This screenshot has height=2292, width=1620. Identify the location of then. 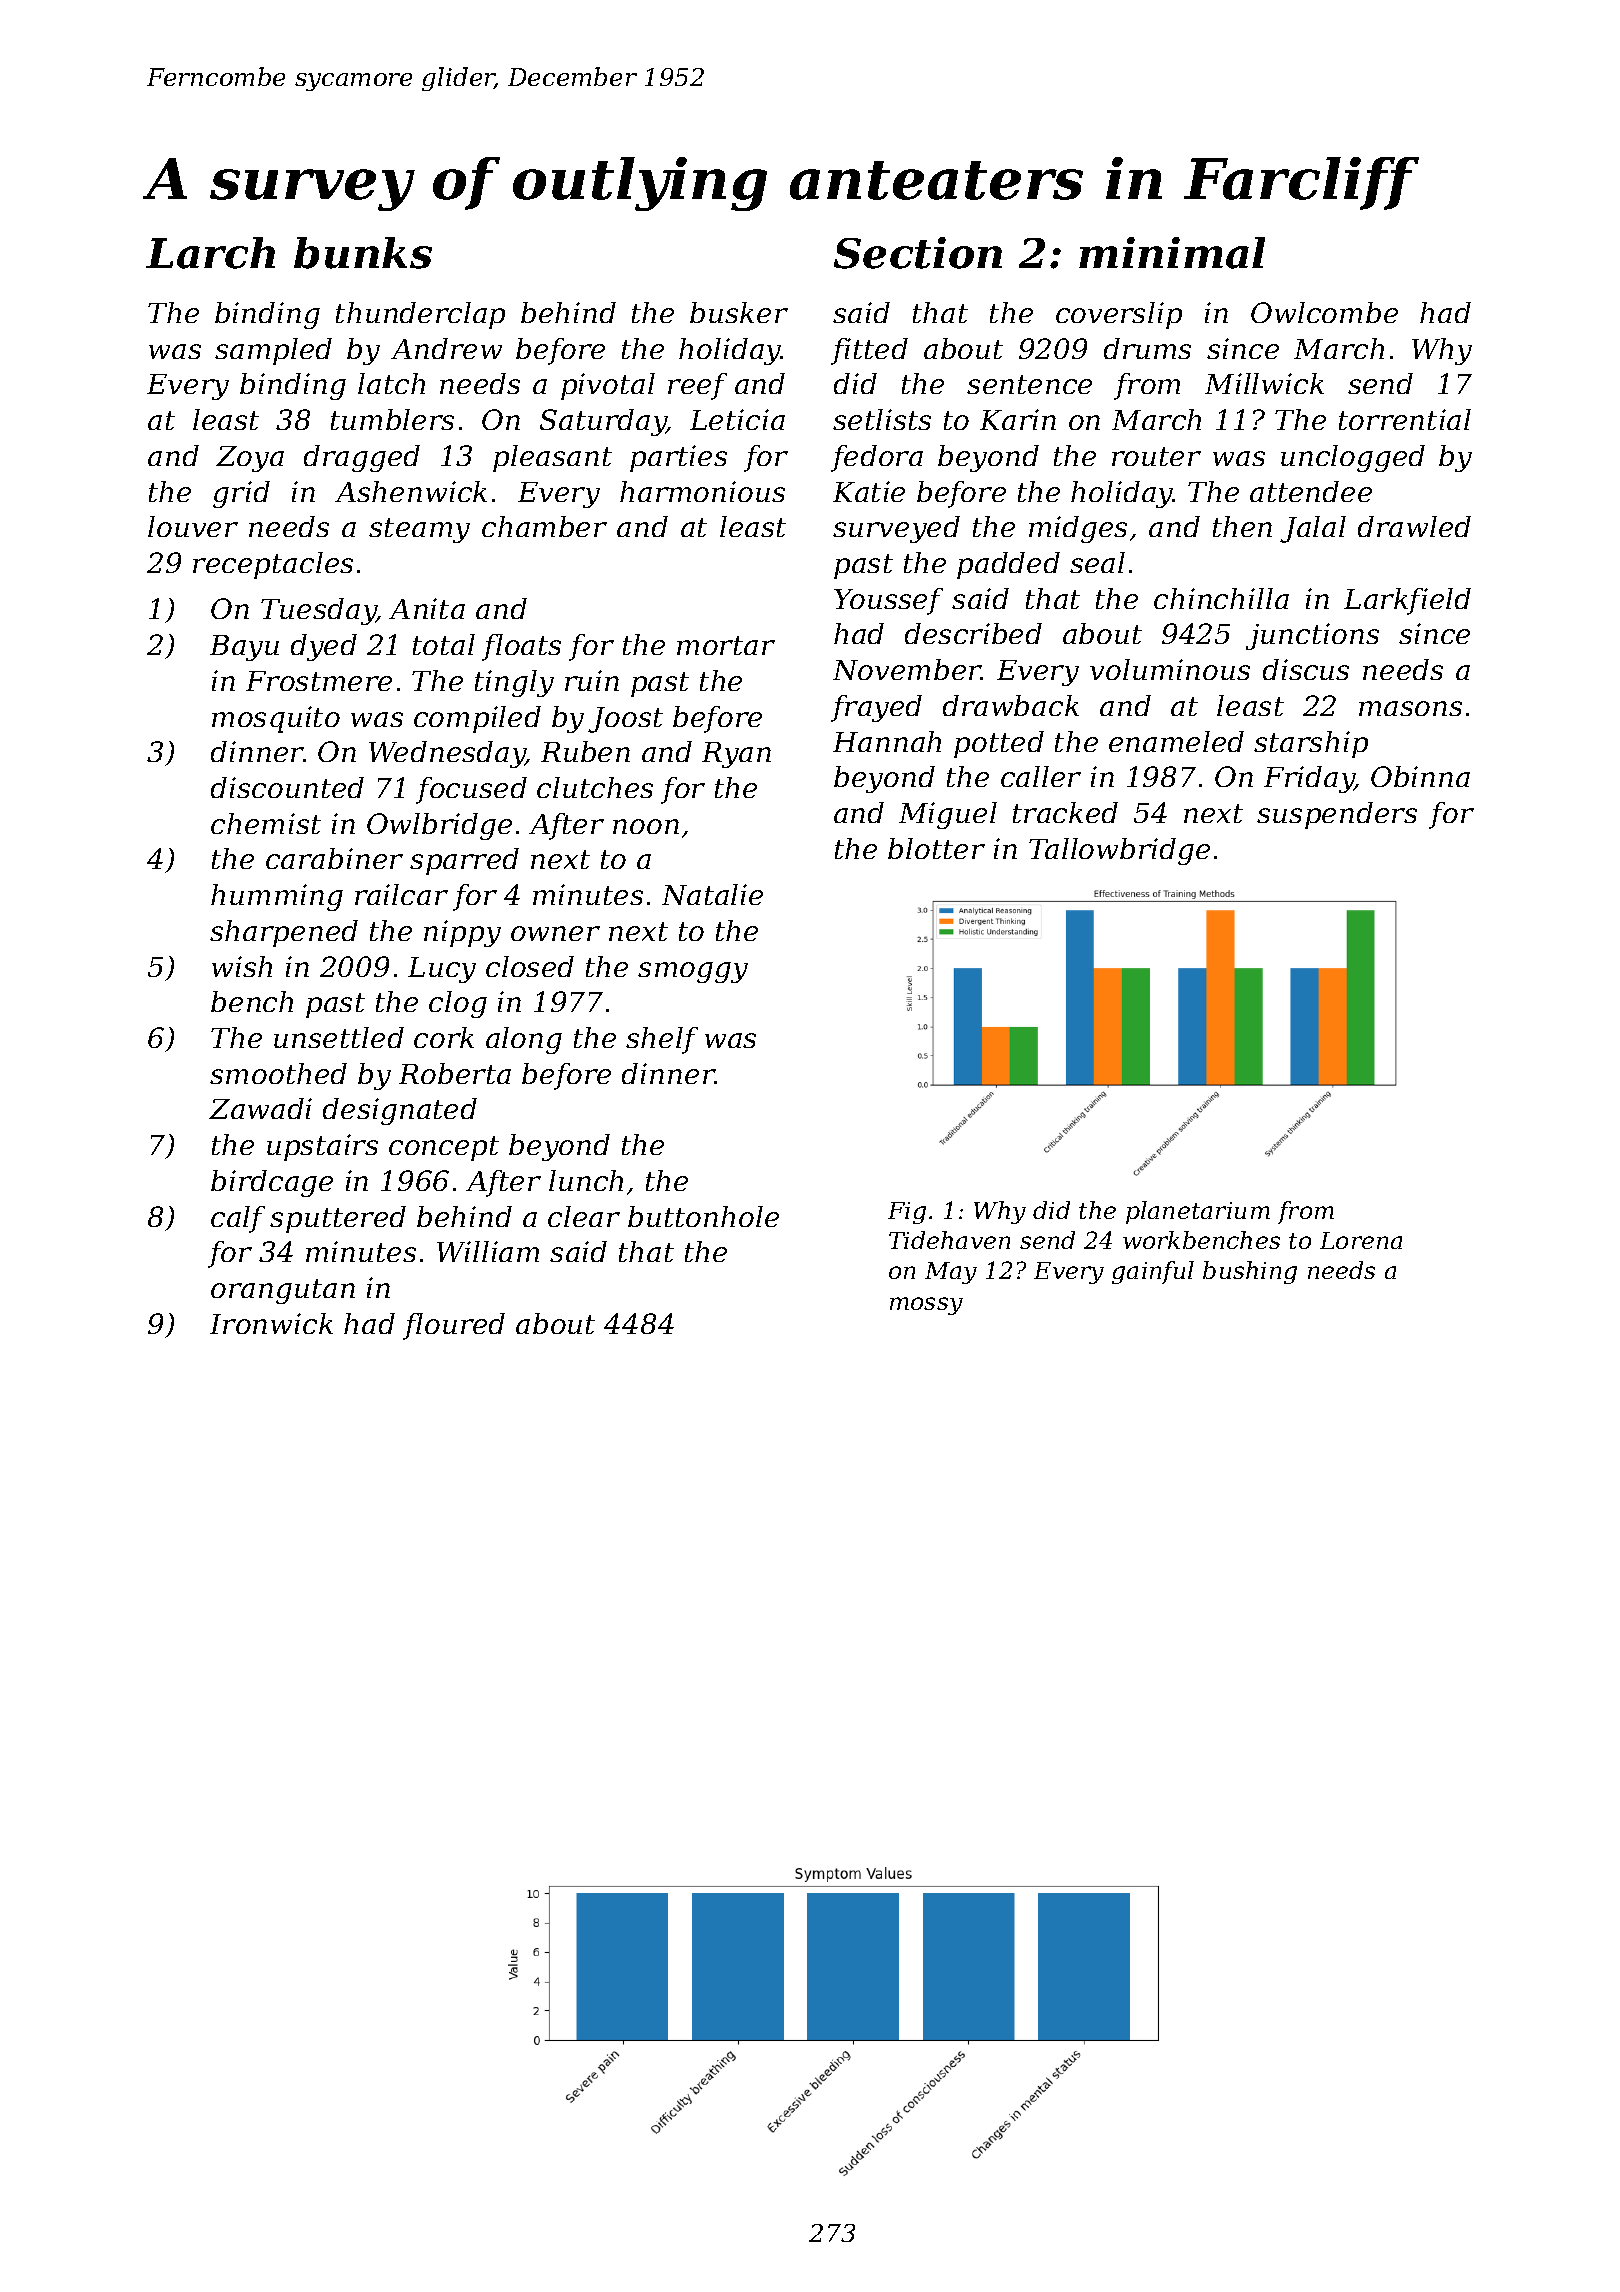
(1242, 526).
